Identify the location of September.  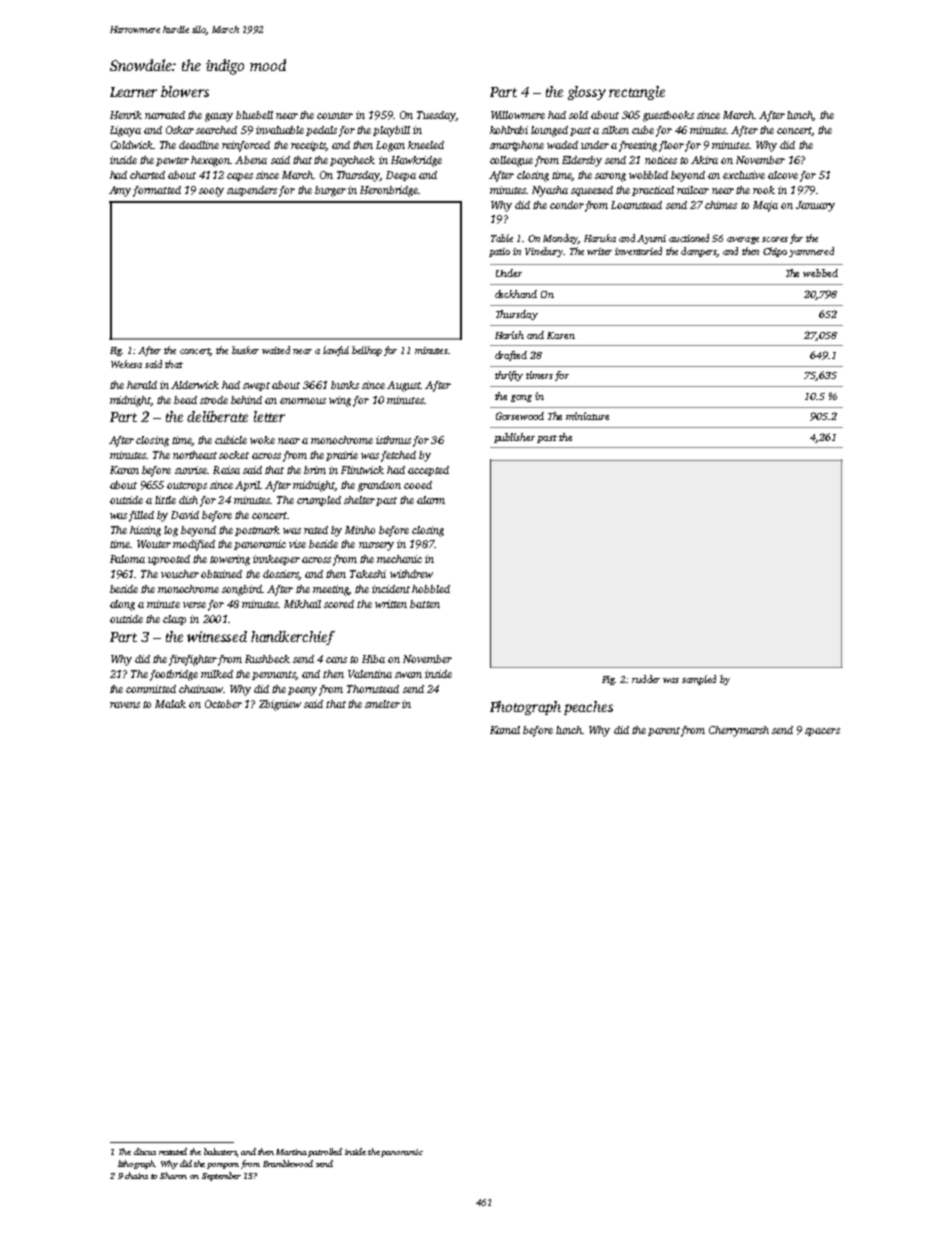
(221, 1176).
